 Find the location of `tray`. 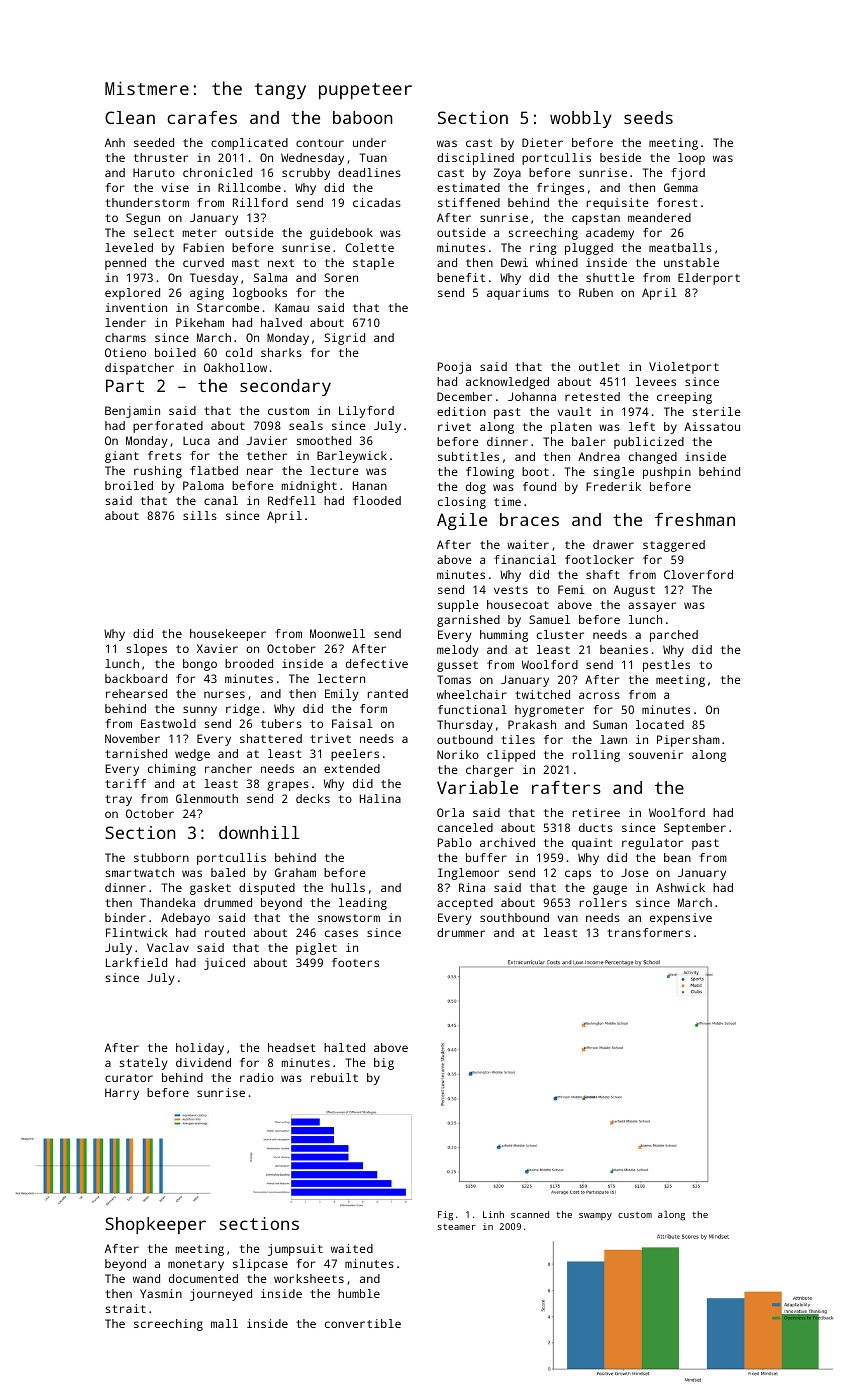

tray is located at coordinates (118, 800).
